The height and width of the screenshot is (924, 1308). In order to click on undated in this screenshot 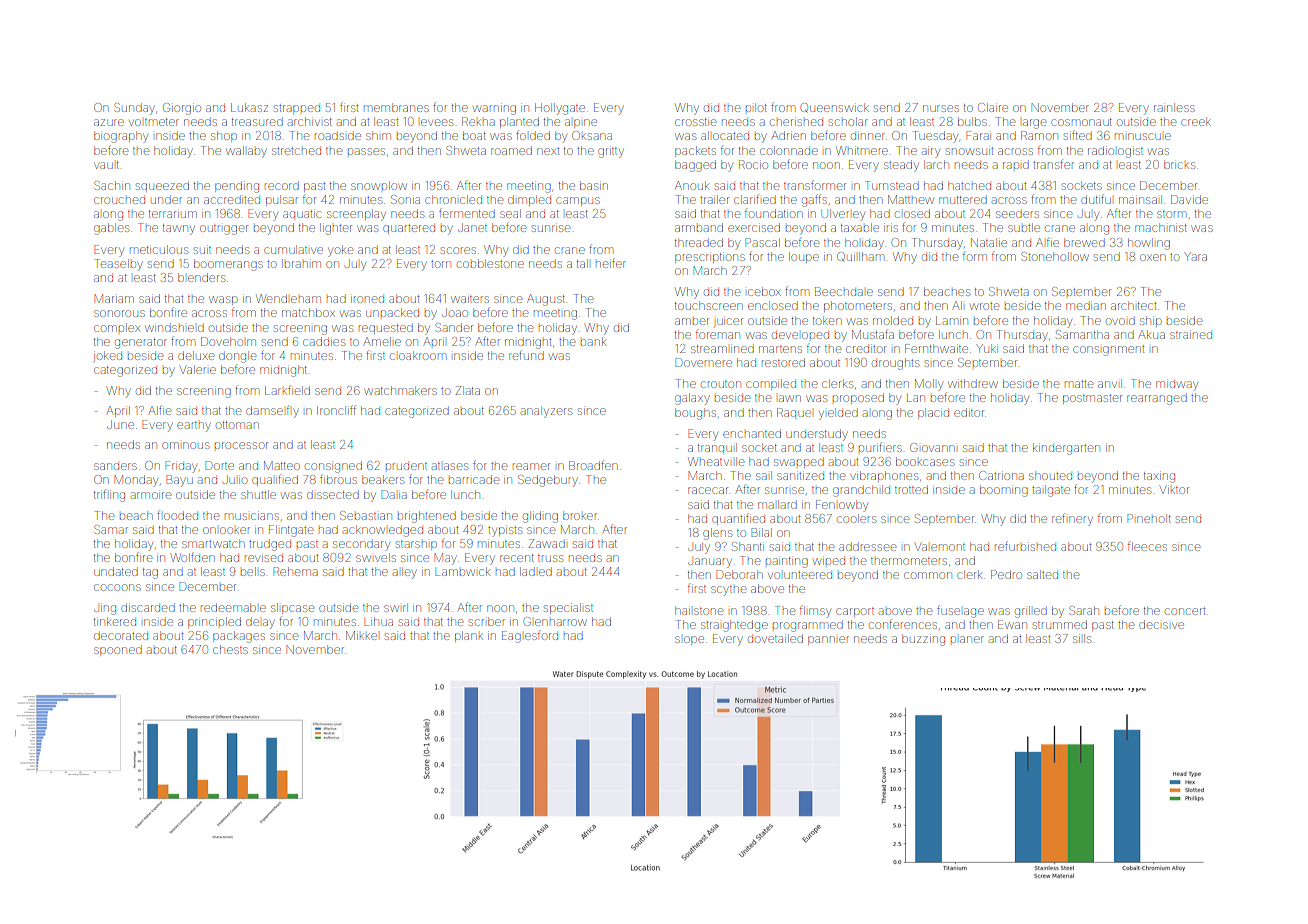, I will do `click(116, 571)`.
